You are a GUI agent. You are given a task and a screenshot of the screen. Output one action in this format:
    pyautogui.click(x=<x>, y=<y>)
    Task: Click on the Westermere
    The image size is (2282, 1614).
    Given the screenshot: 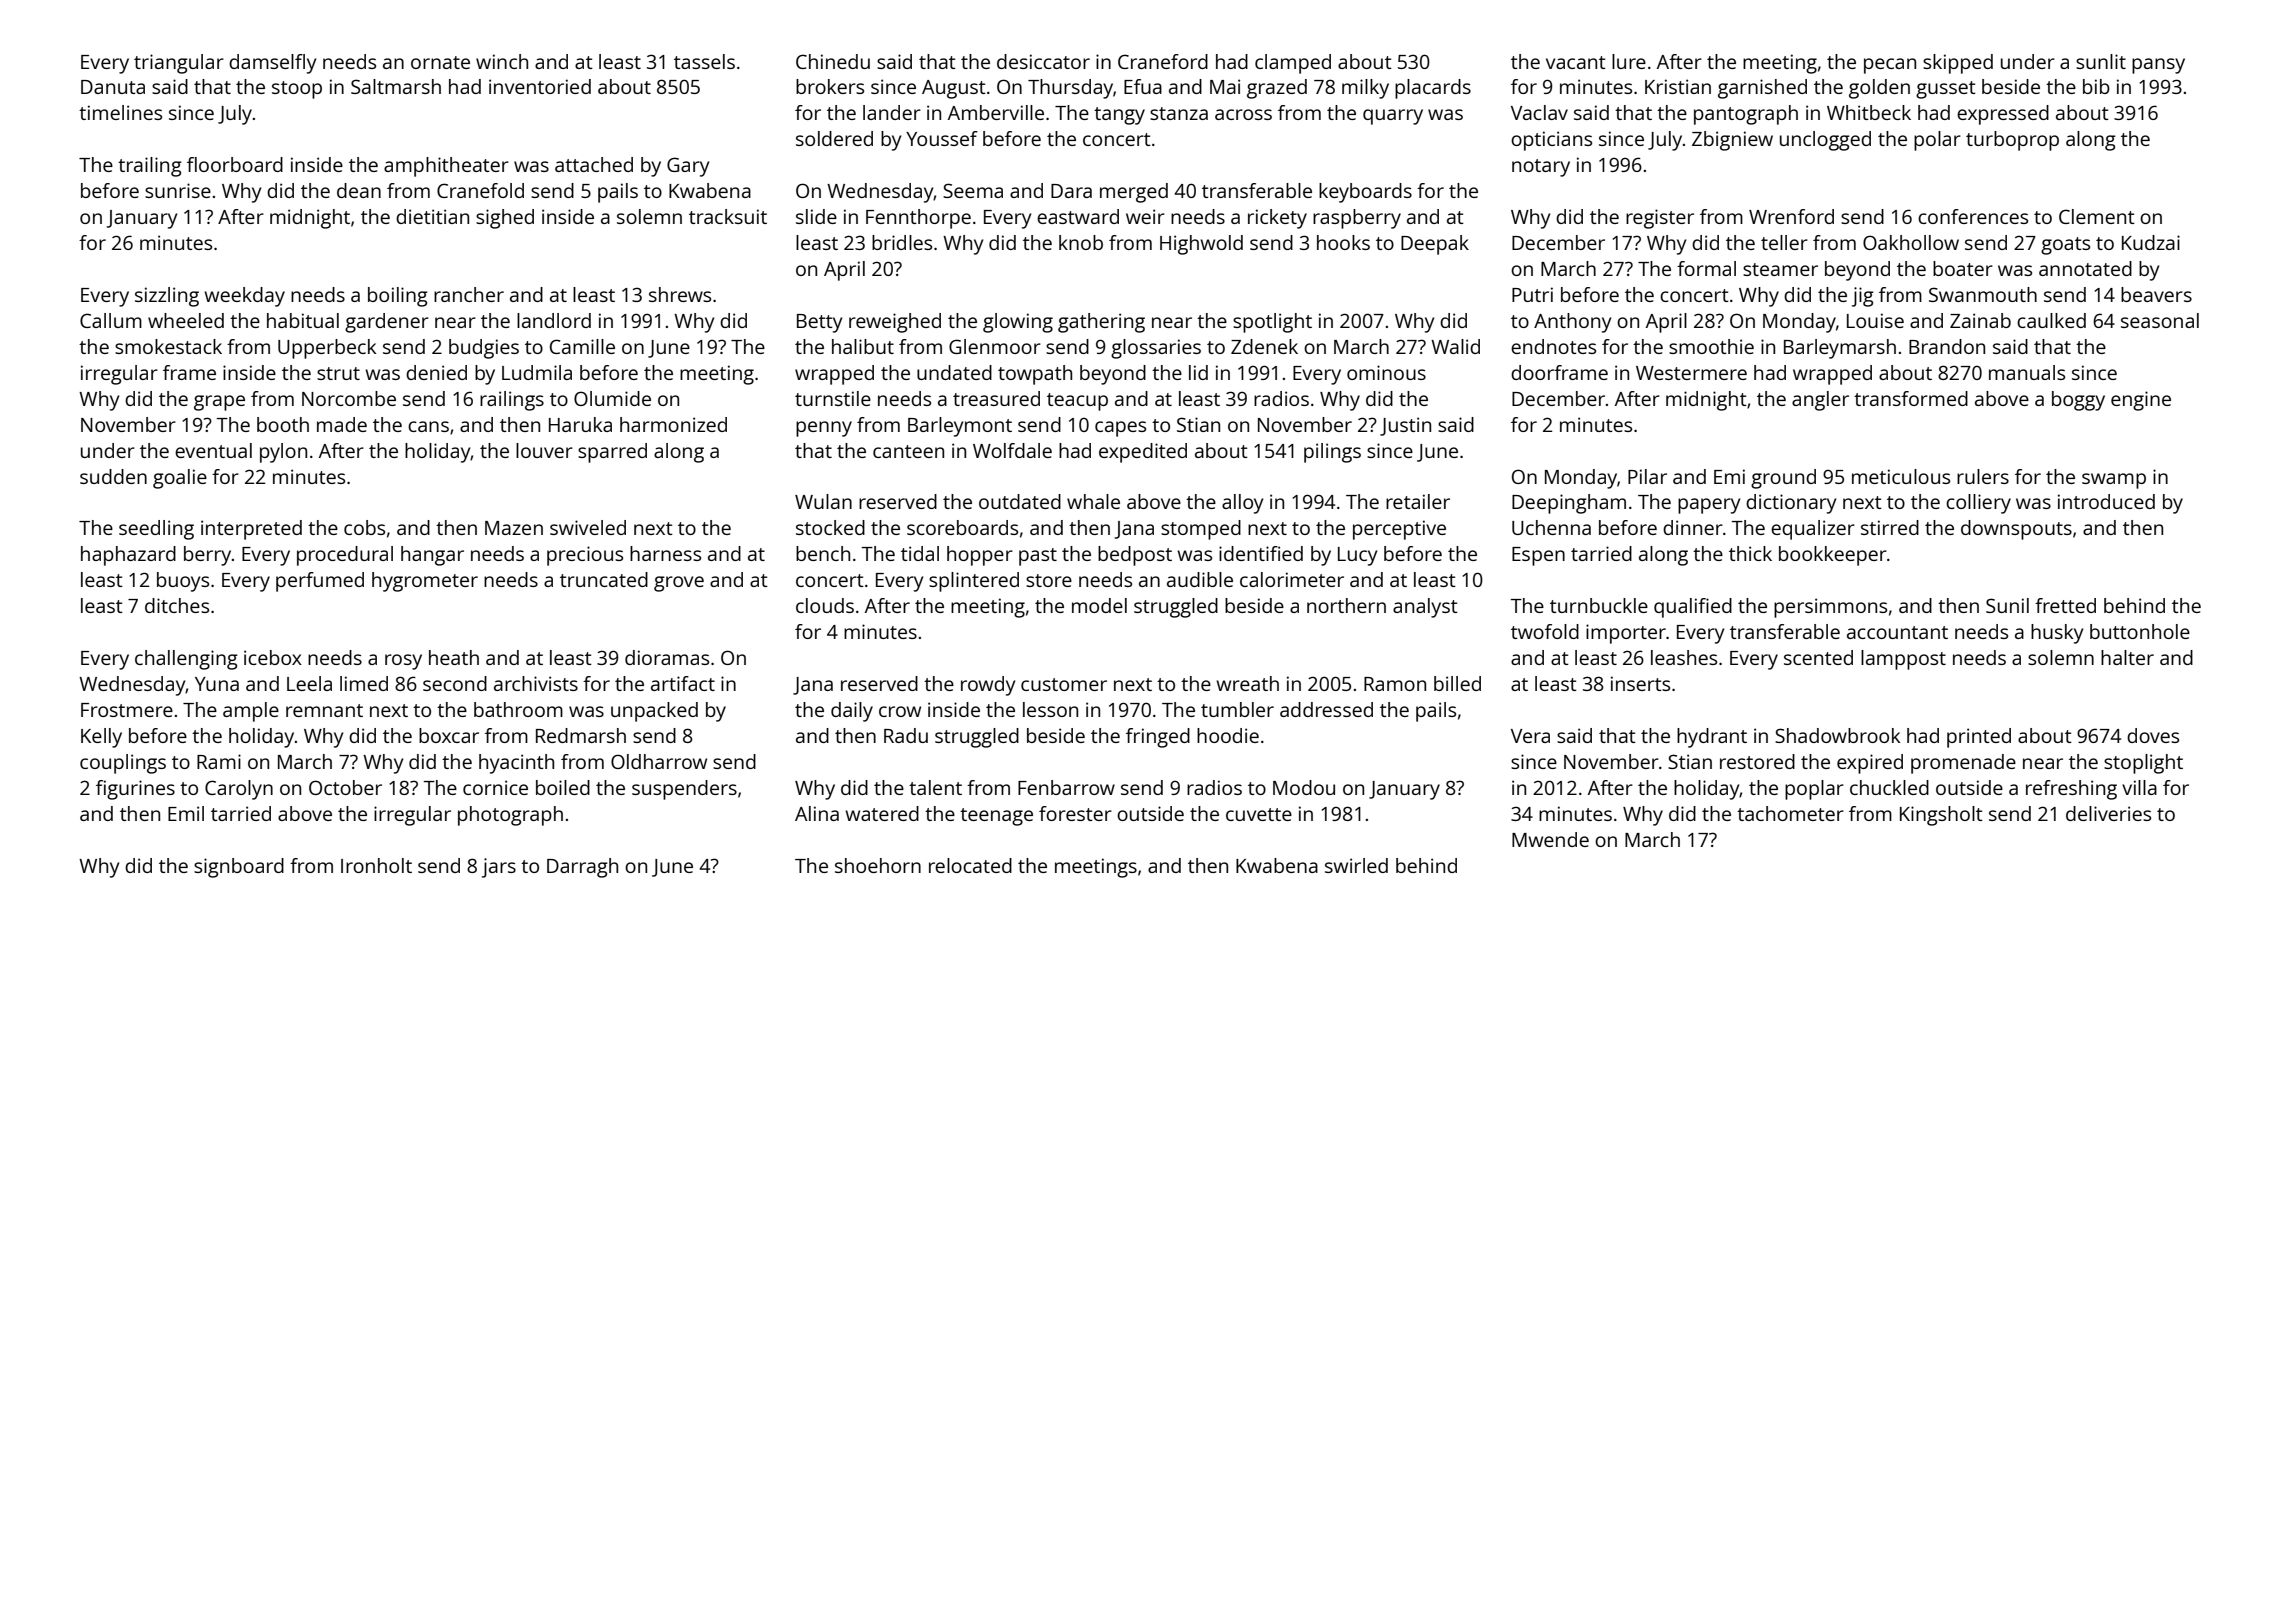 What is the action you would take?
    pyautogui.click(x=1691, y=373)
